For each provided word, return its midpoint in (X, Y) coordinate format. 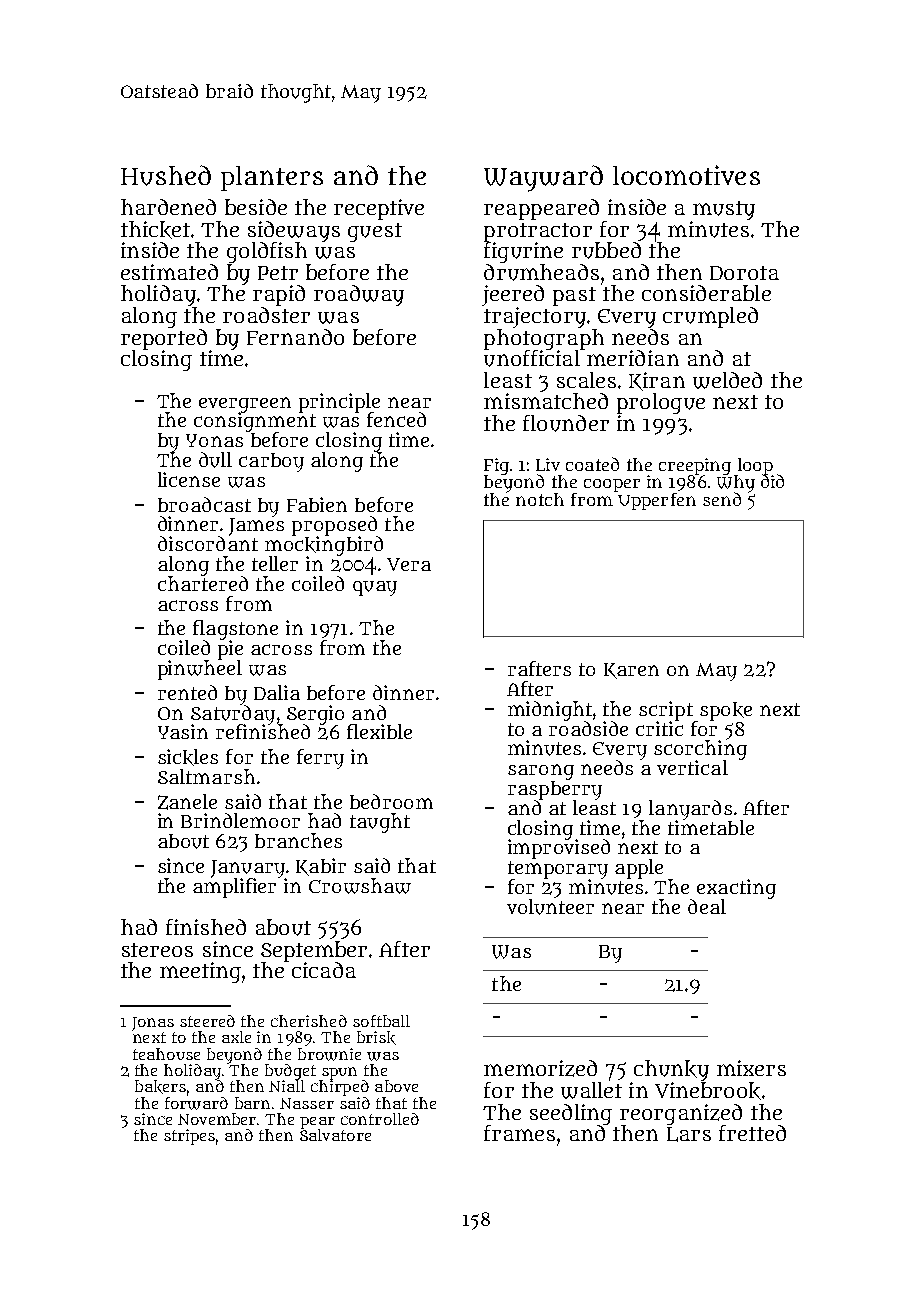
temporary (558, 870)
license (189, 479)
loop (755, 466)
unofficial (532, 358)
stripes (189, 1137)
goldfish (267, 252)
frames (519, 1133)
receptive (379, 209)
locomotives (686, 175)
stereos (157, 950)
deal (707, 906)
